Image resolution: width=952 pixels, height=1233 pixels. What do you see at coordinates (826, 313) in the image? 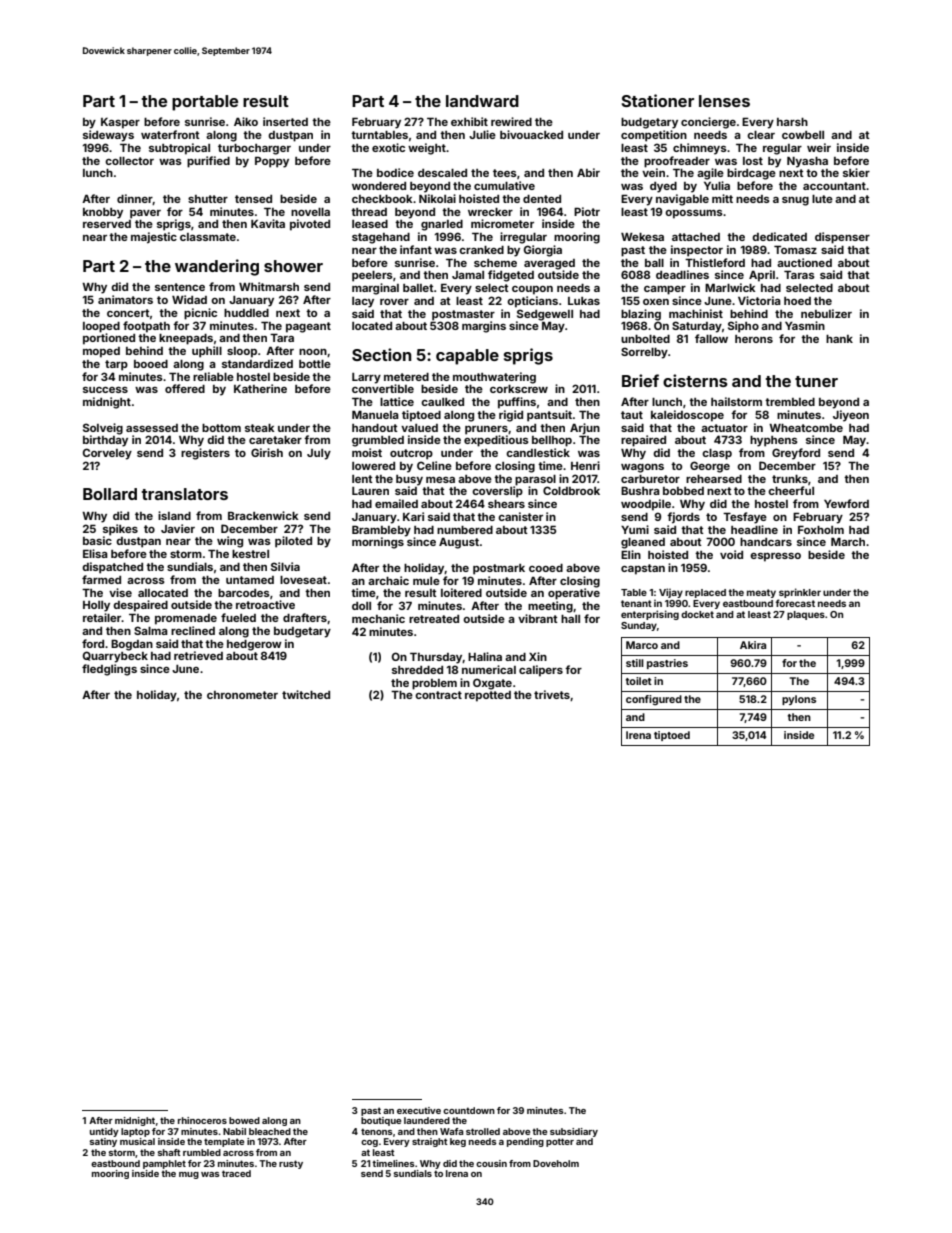
I see `nebulizer` at bounding box center [826, 313].
